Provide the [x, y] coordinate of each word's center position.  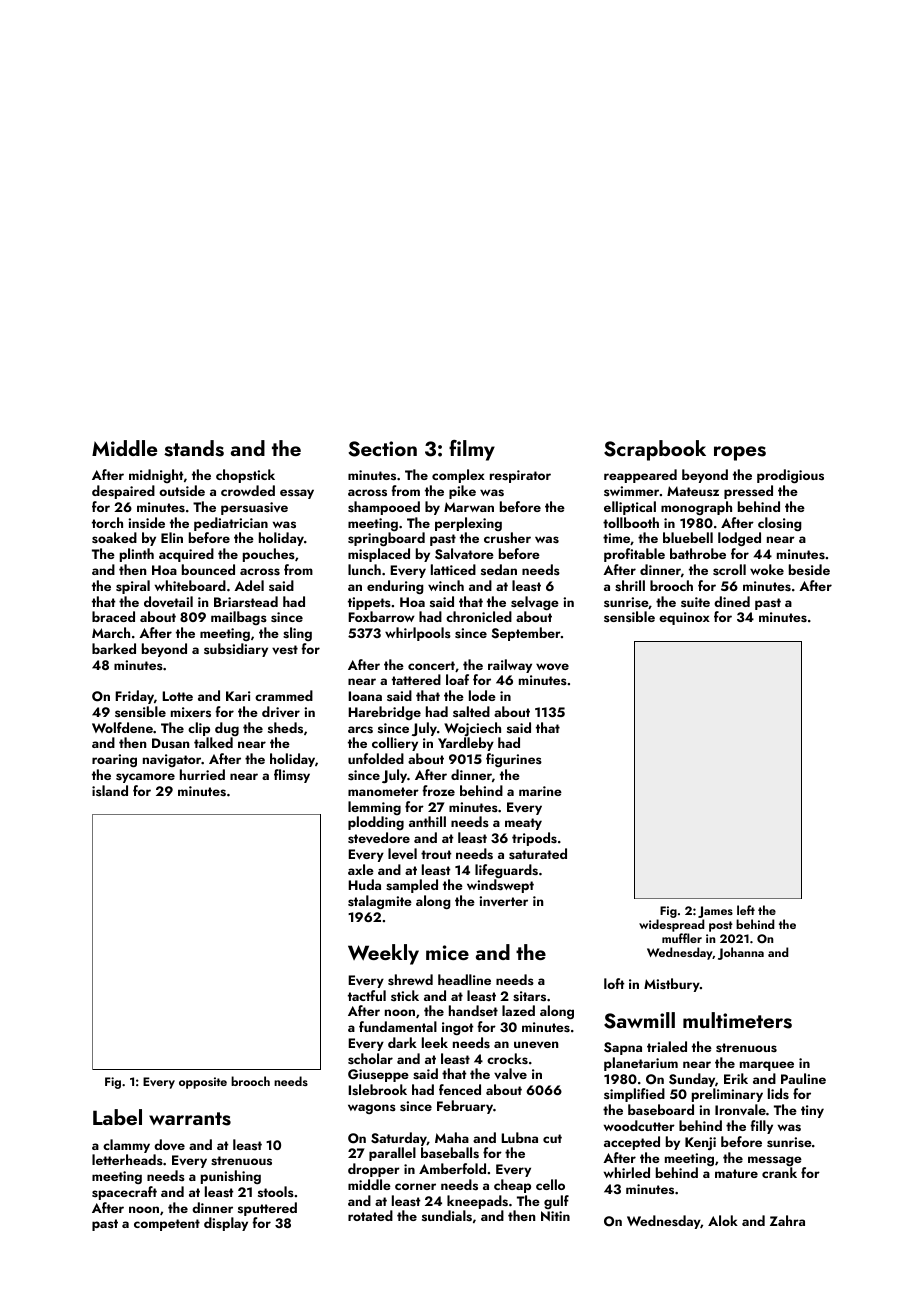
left [746, 910]
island [110, 790]
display [226, 1224]
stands [194, 448]
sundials [447, 1216]
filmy [472, 450]
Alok [723, 1220]
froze [438, 790]
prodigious [790, 476]
